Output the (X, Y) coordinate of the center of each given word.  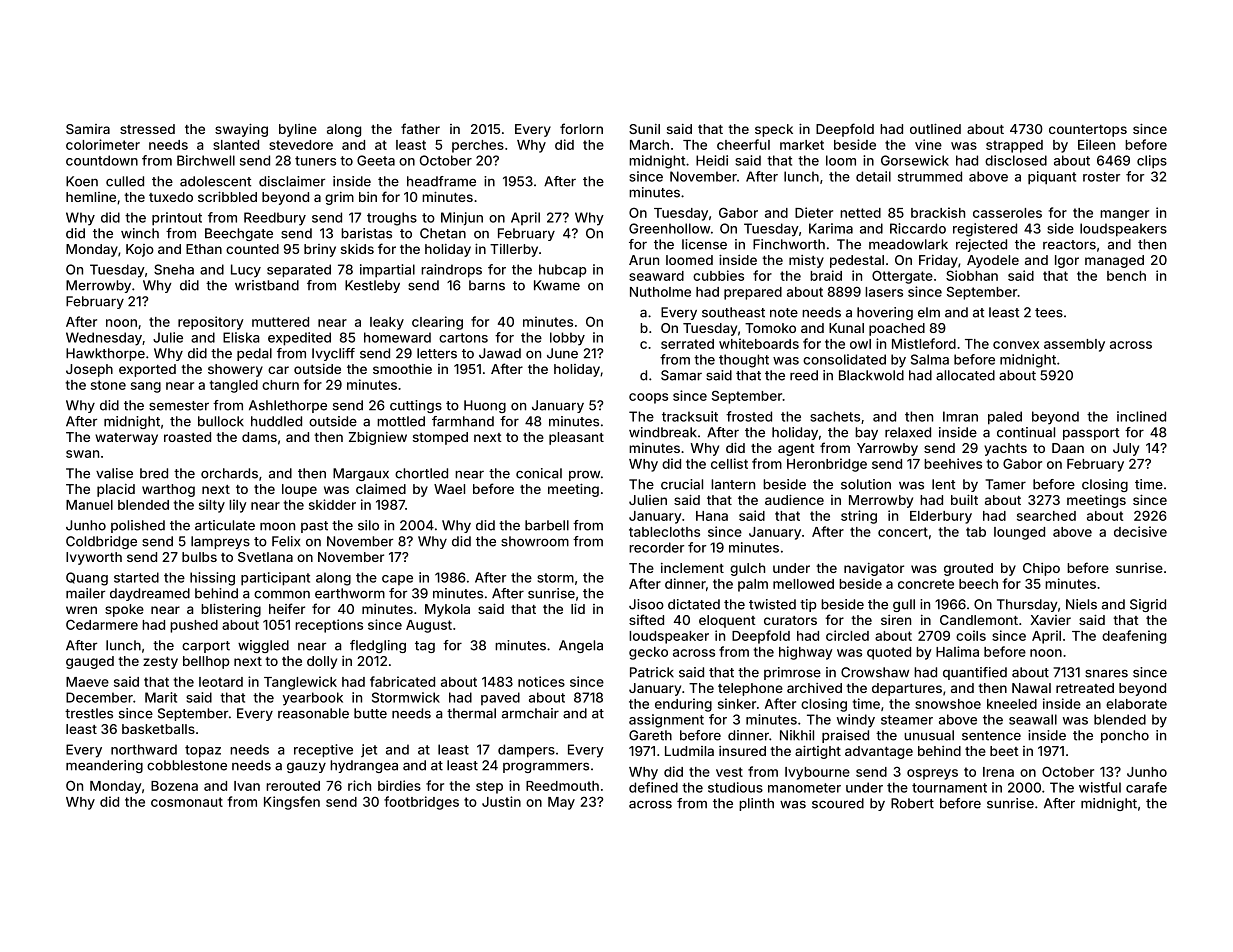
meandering (104, 766)
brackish (938, 212)
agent (796, 450)
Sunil (644, 129)
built (964, 499)
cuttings (416, 406)
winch (140, 233)
